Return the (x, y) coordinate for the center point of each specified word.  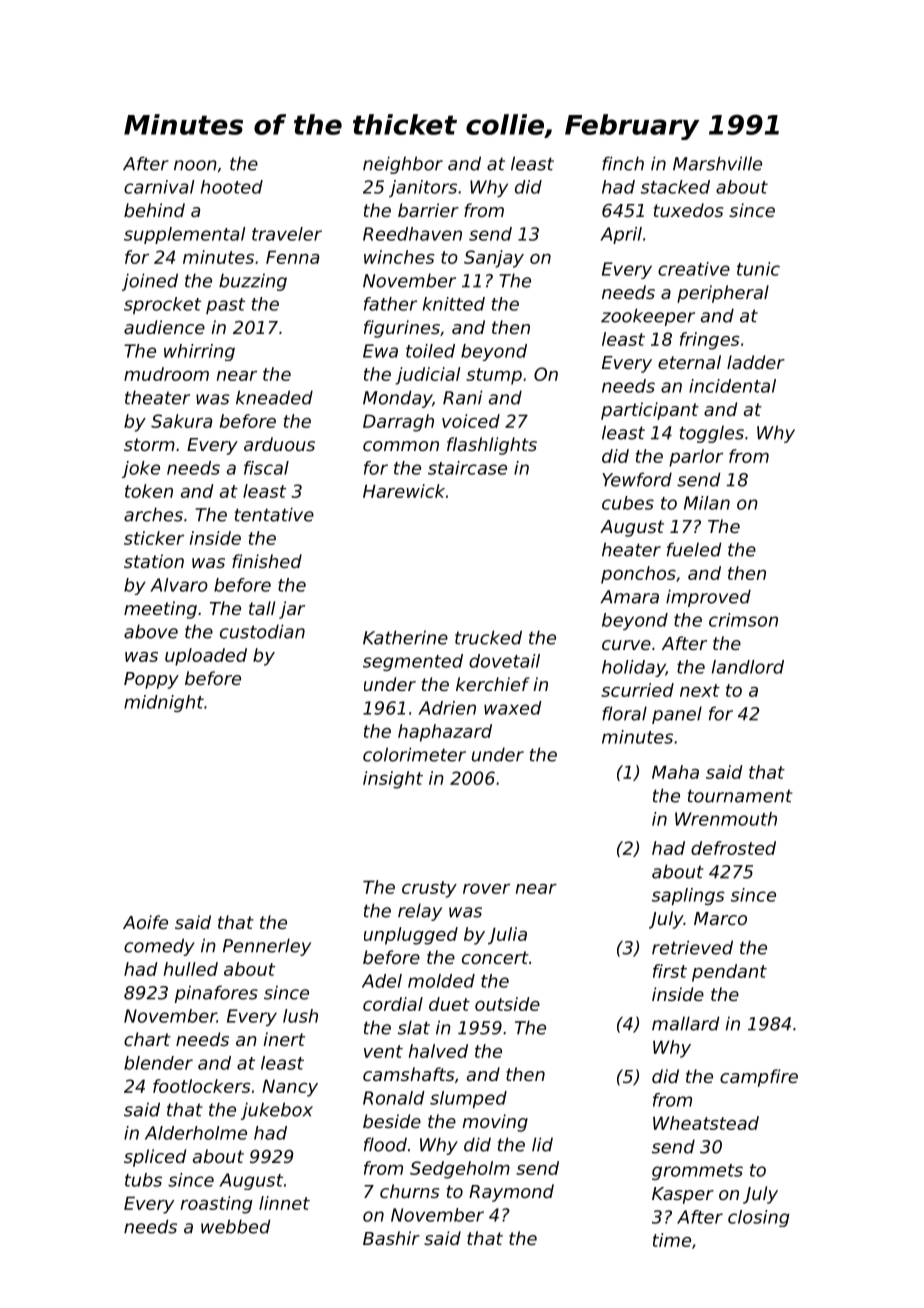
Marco (720, 918)
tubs (143, 1180)
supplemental (185, 235)
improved (708, 598)
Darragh (398, 423)
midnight (164, 703)
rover (486, 889)
